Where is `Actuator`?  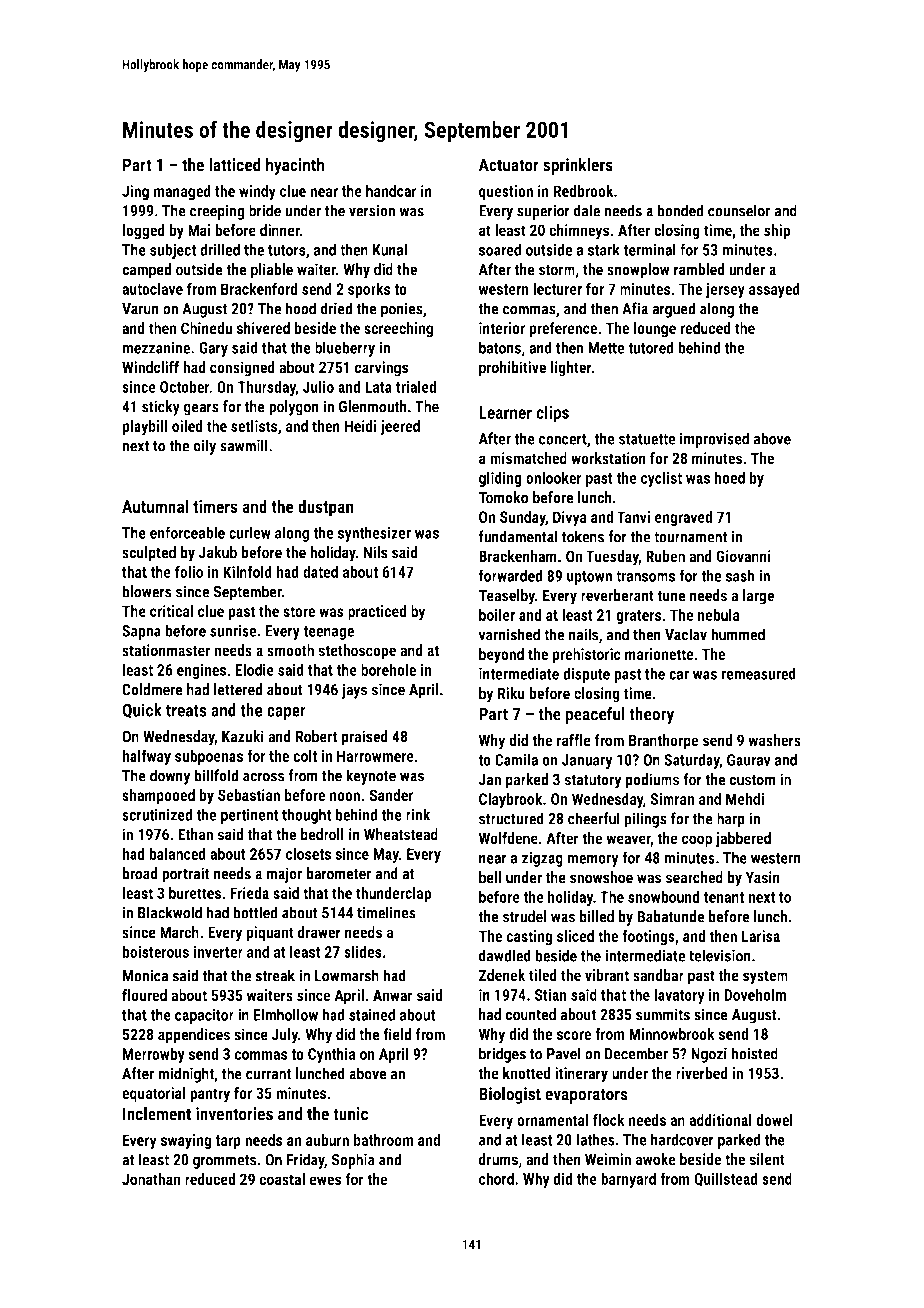 Actuator is located at coordinates (509, 165).
